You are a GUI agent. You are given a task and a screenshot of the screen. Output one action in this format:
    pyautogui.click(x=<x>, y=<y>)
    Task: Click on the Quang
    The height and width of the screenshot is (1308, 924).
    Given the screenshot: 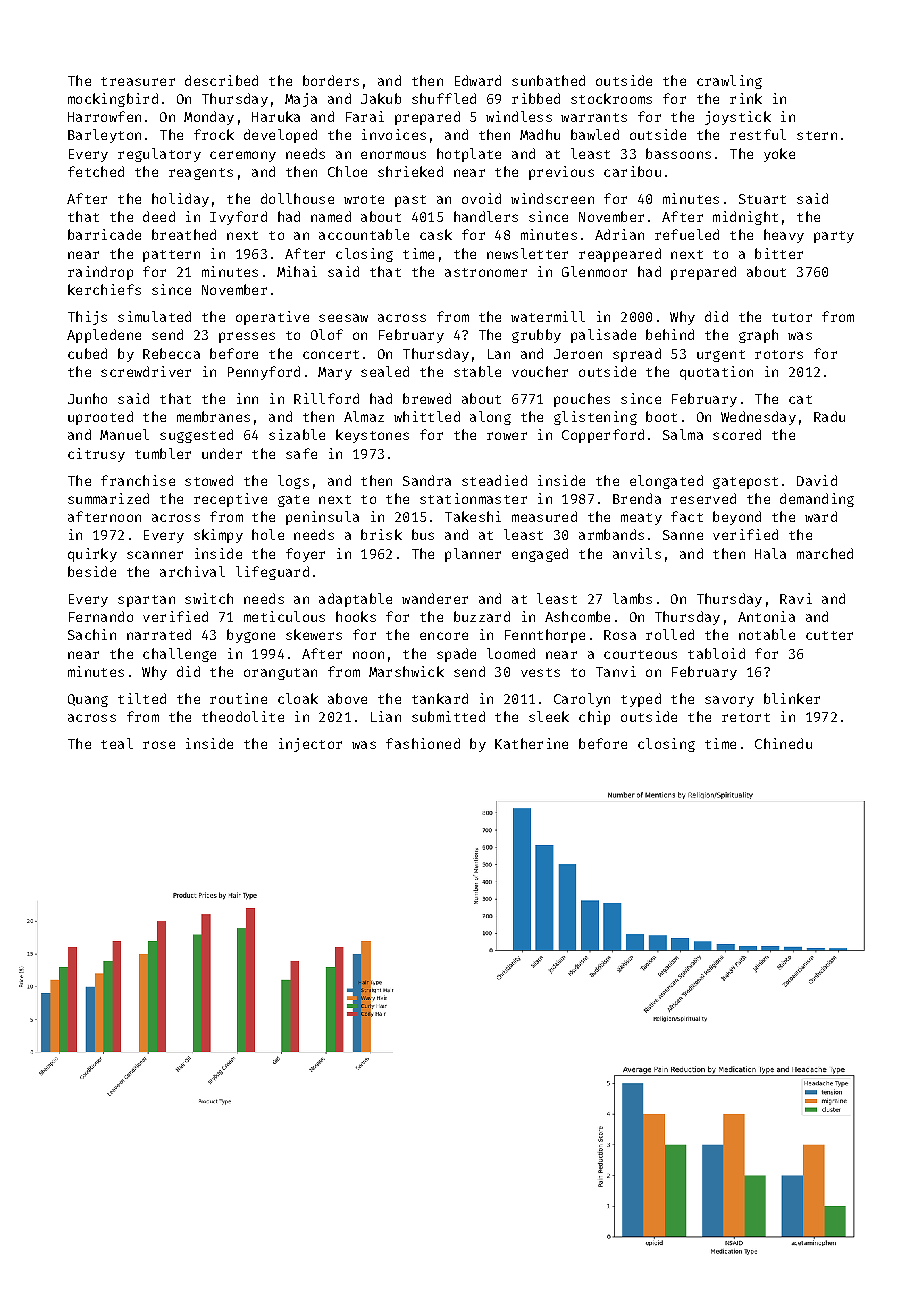 What is the action you would take?
    pyautogui.click(x=88, y=700)
